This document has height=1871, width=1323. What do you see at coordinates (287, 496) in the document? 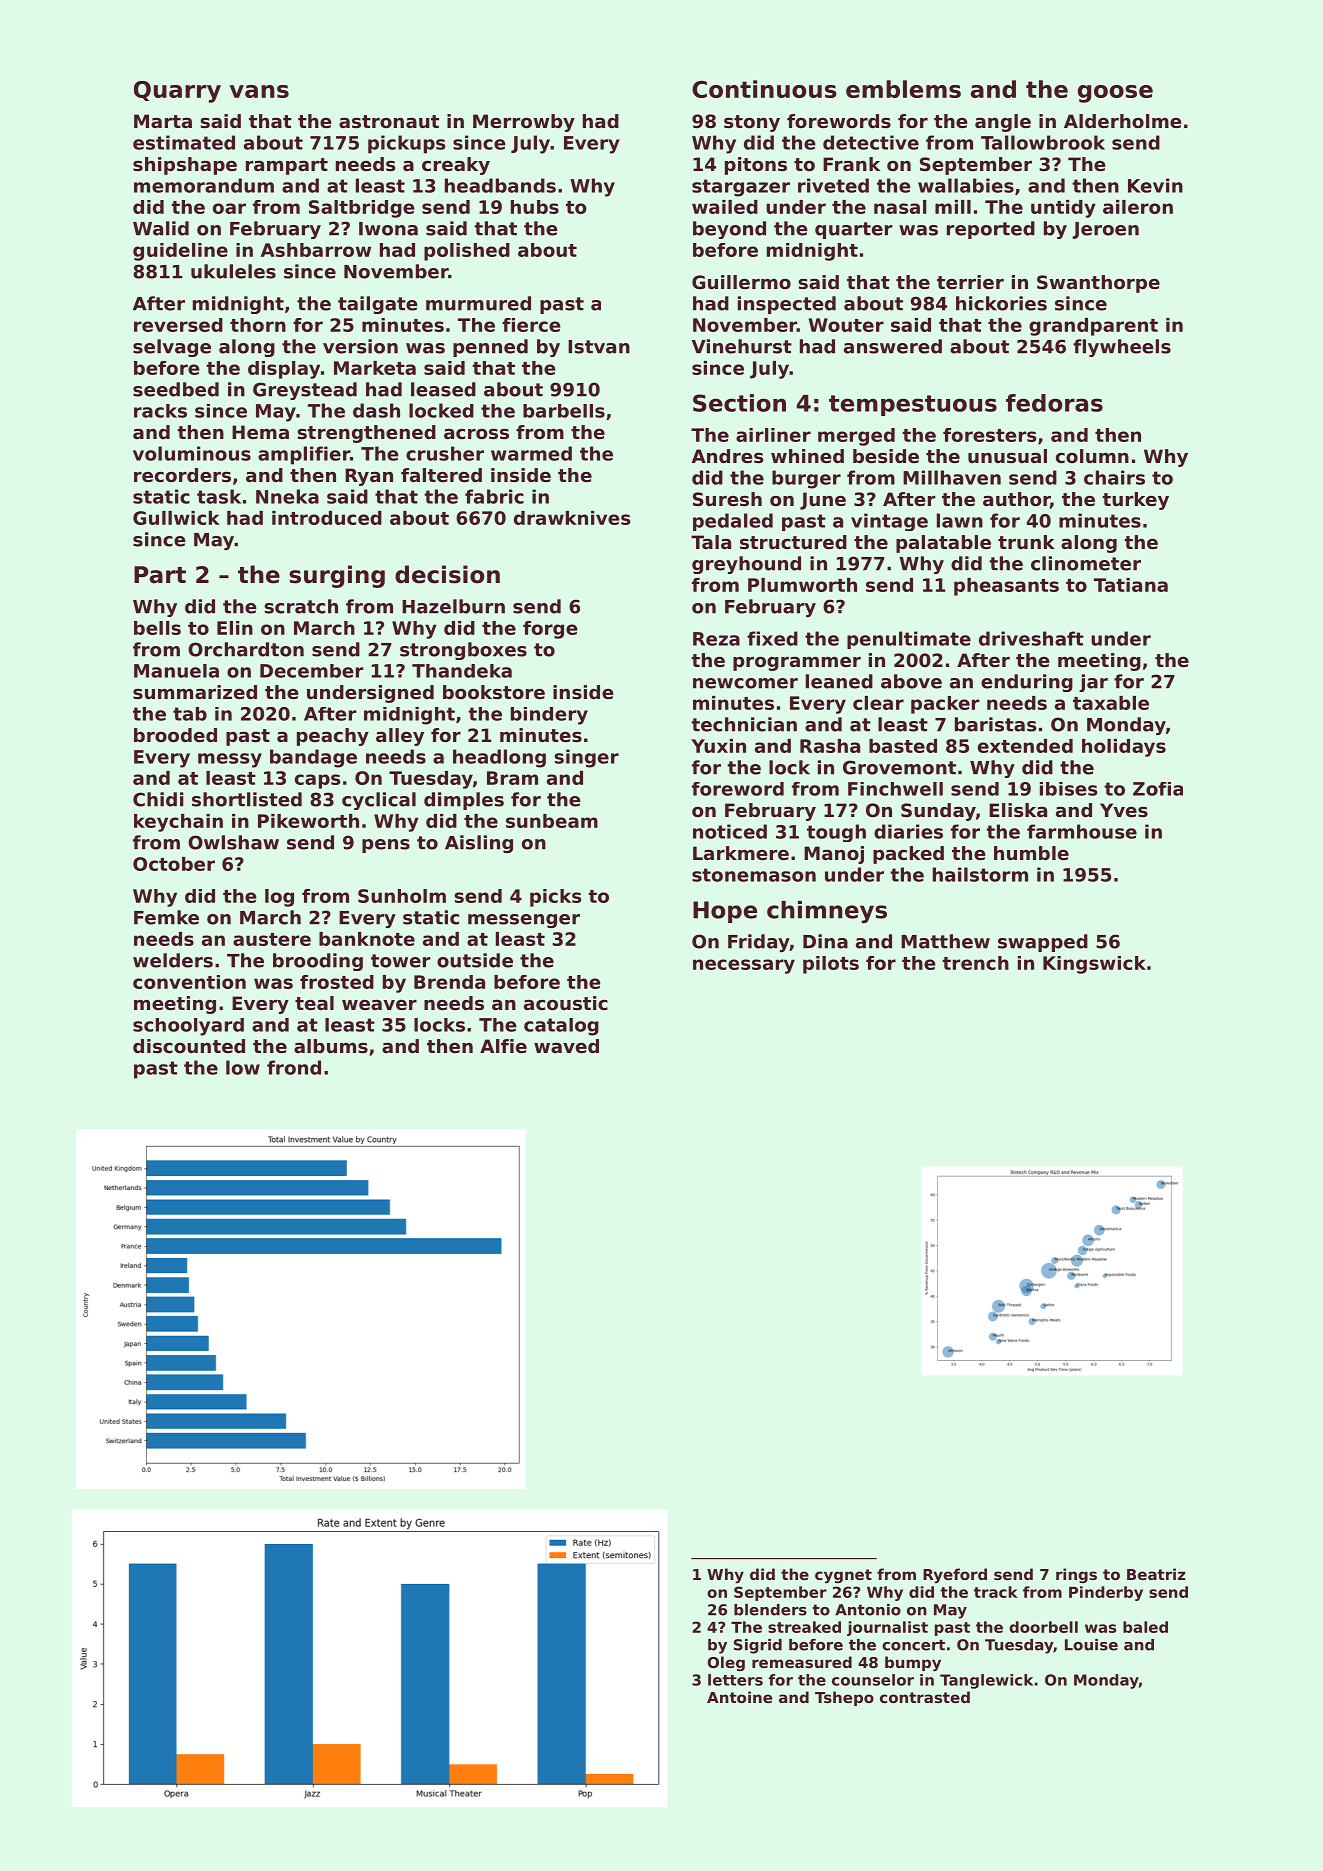
I see `Nneka` at bounding box center [287, 496].
